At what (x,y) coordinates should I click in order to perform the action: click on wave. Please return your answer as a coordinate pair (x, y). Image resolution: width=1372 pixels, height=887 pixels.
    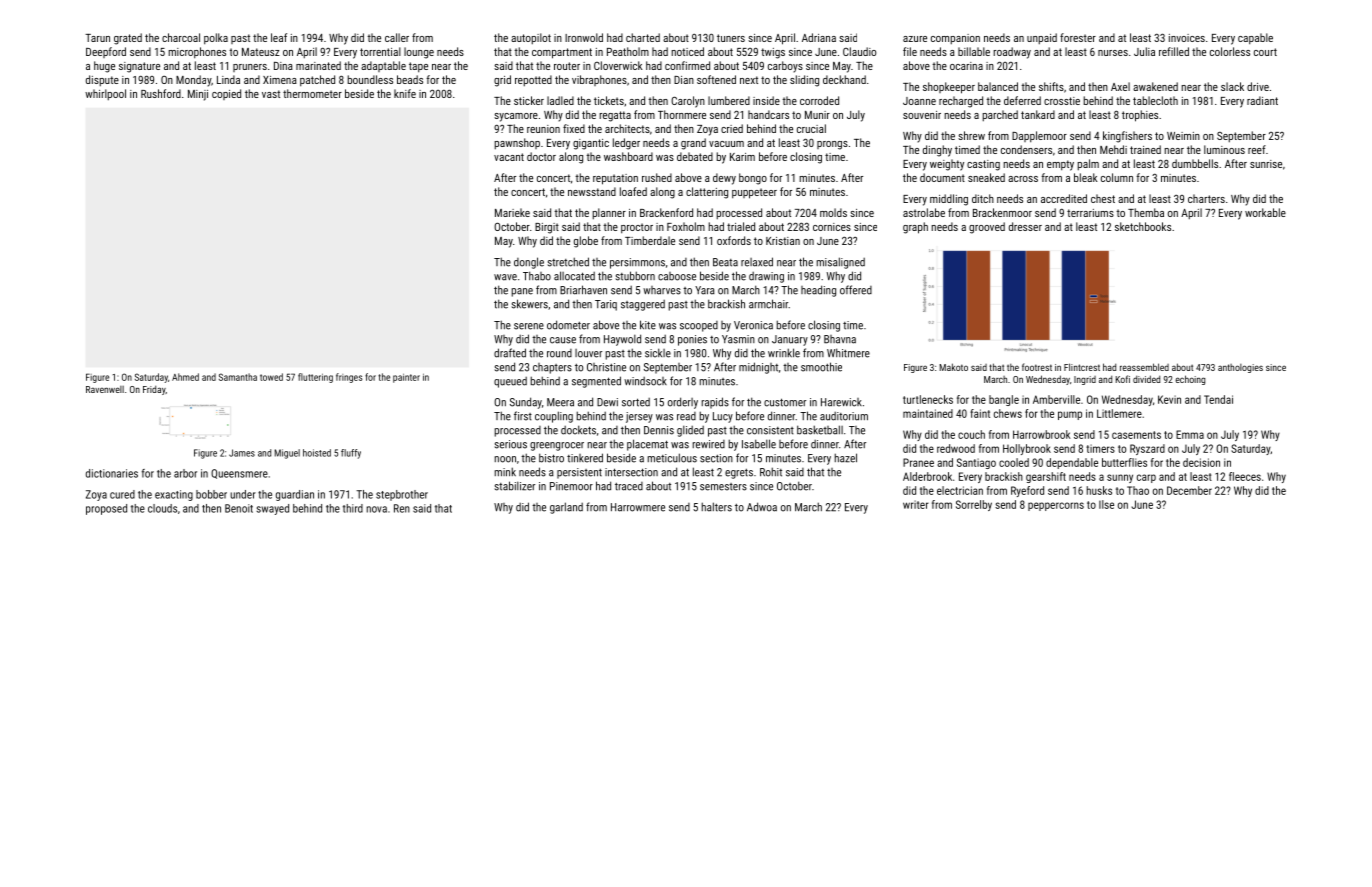
    Looking at the image, I should click on (505, 277).
